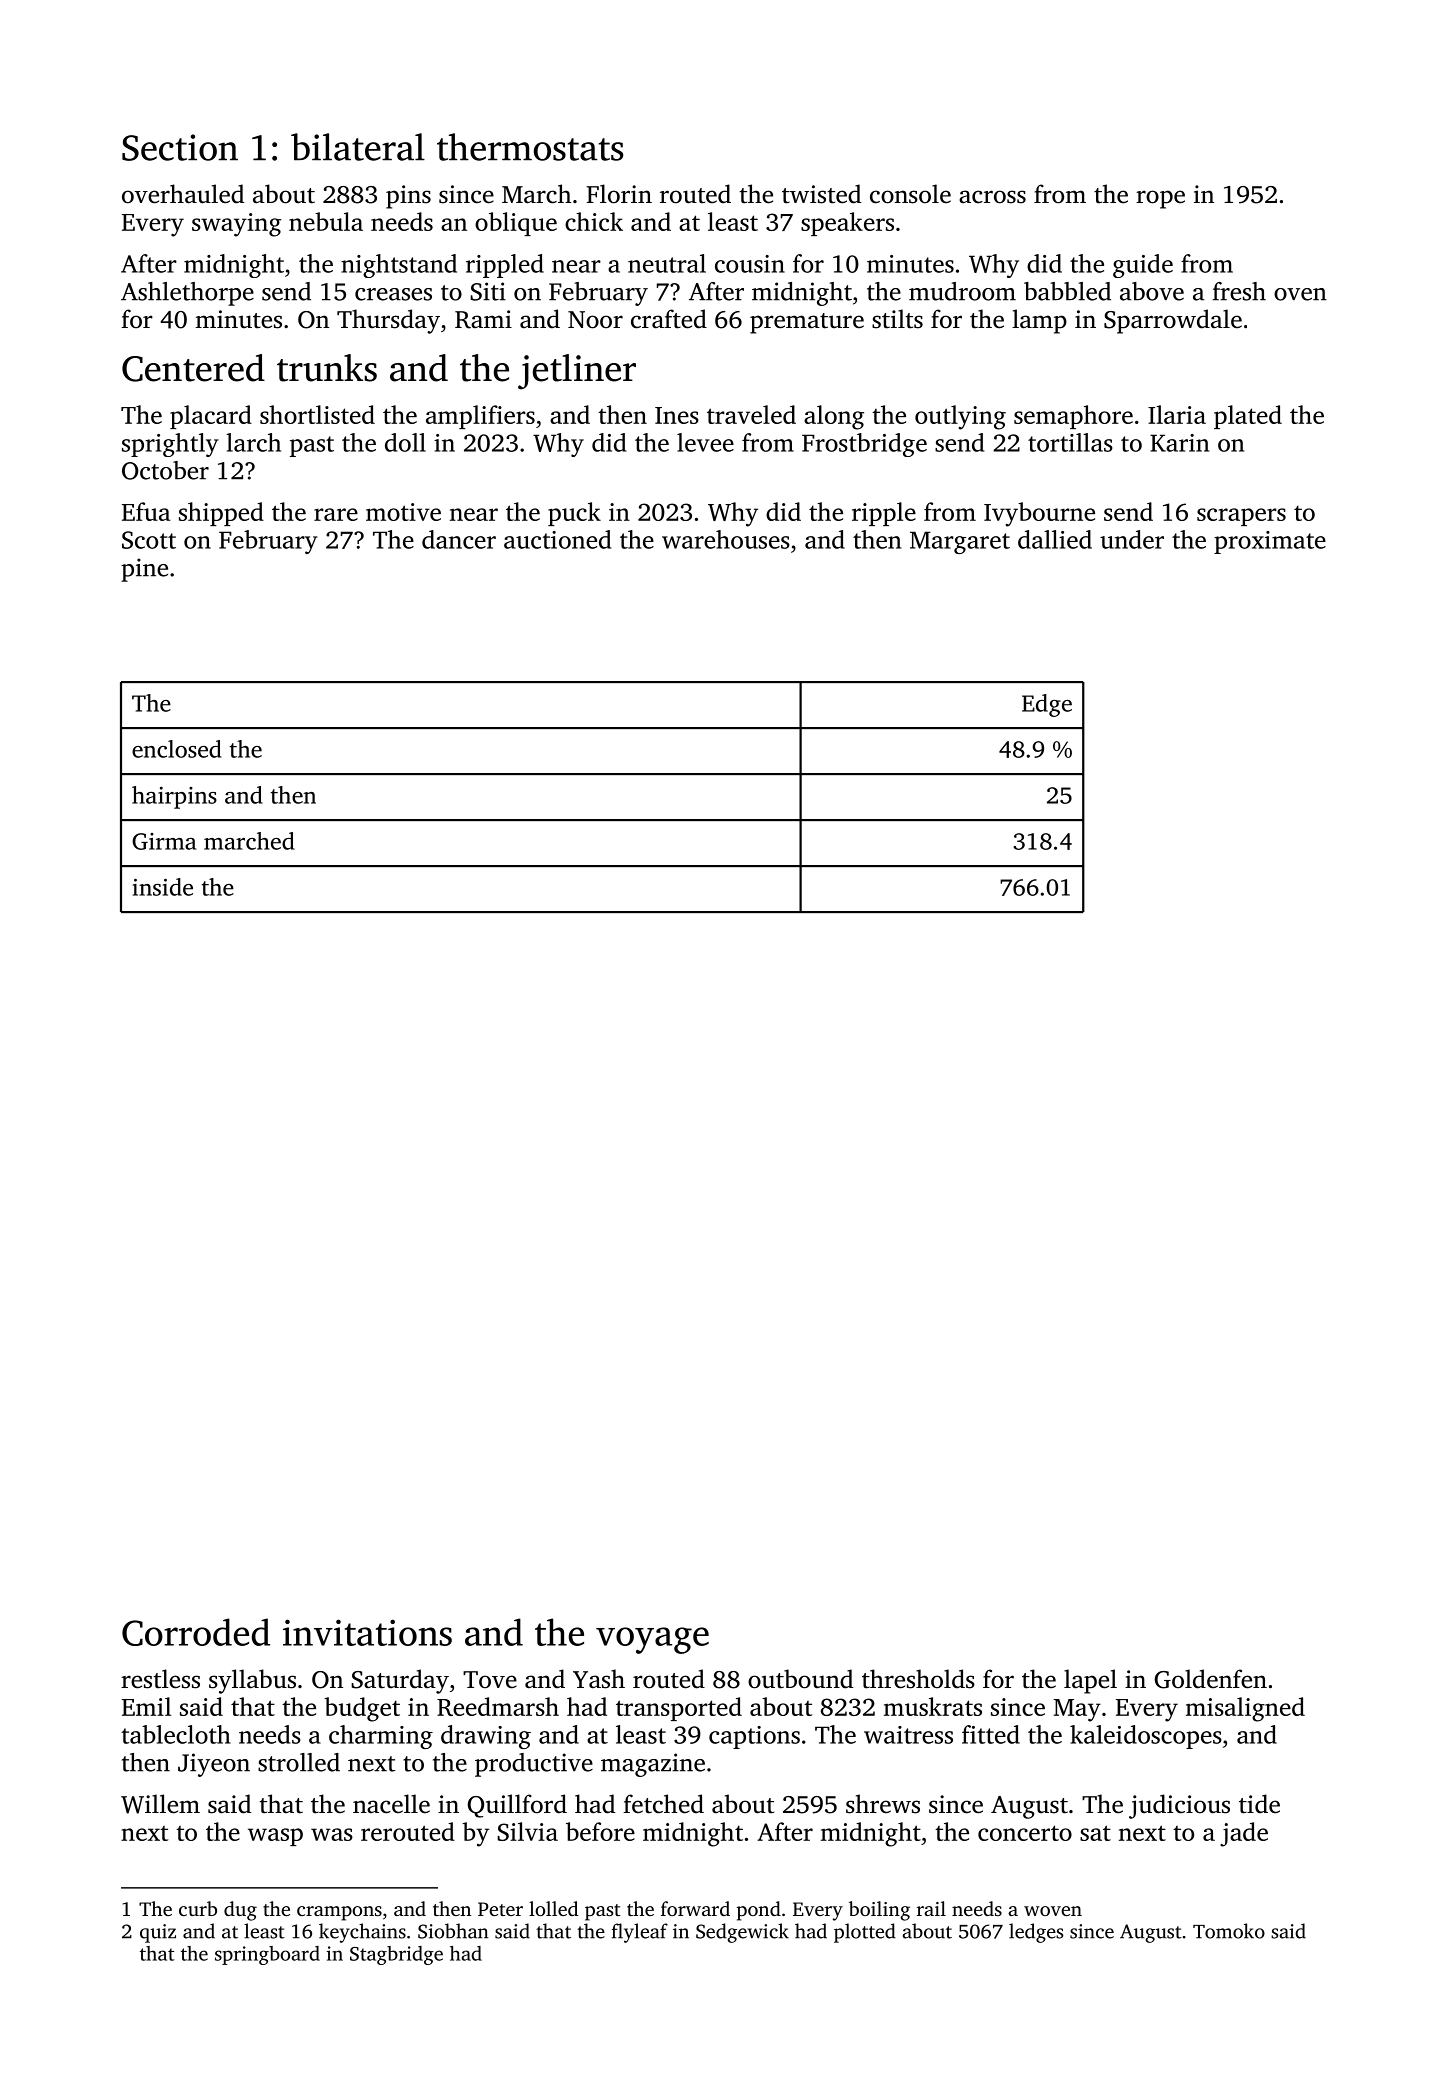 This image has height=2100, width=1450. Describe the element at coordinates (1270, 542) in the image. I see `proximate` at that location.
